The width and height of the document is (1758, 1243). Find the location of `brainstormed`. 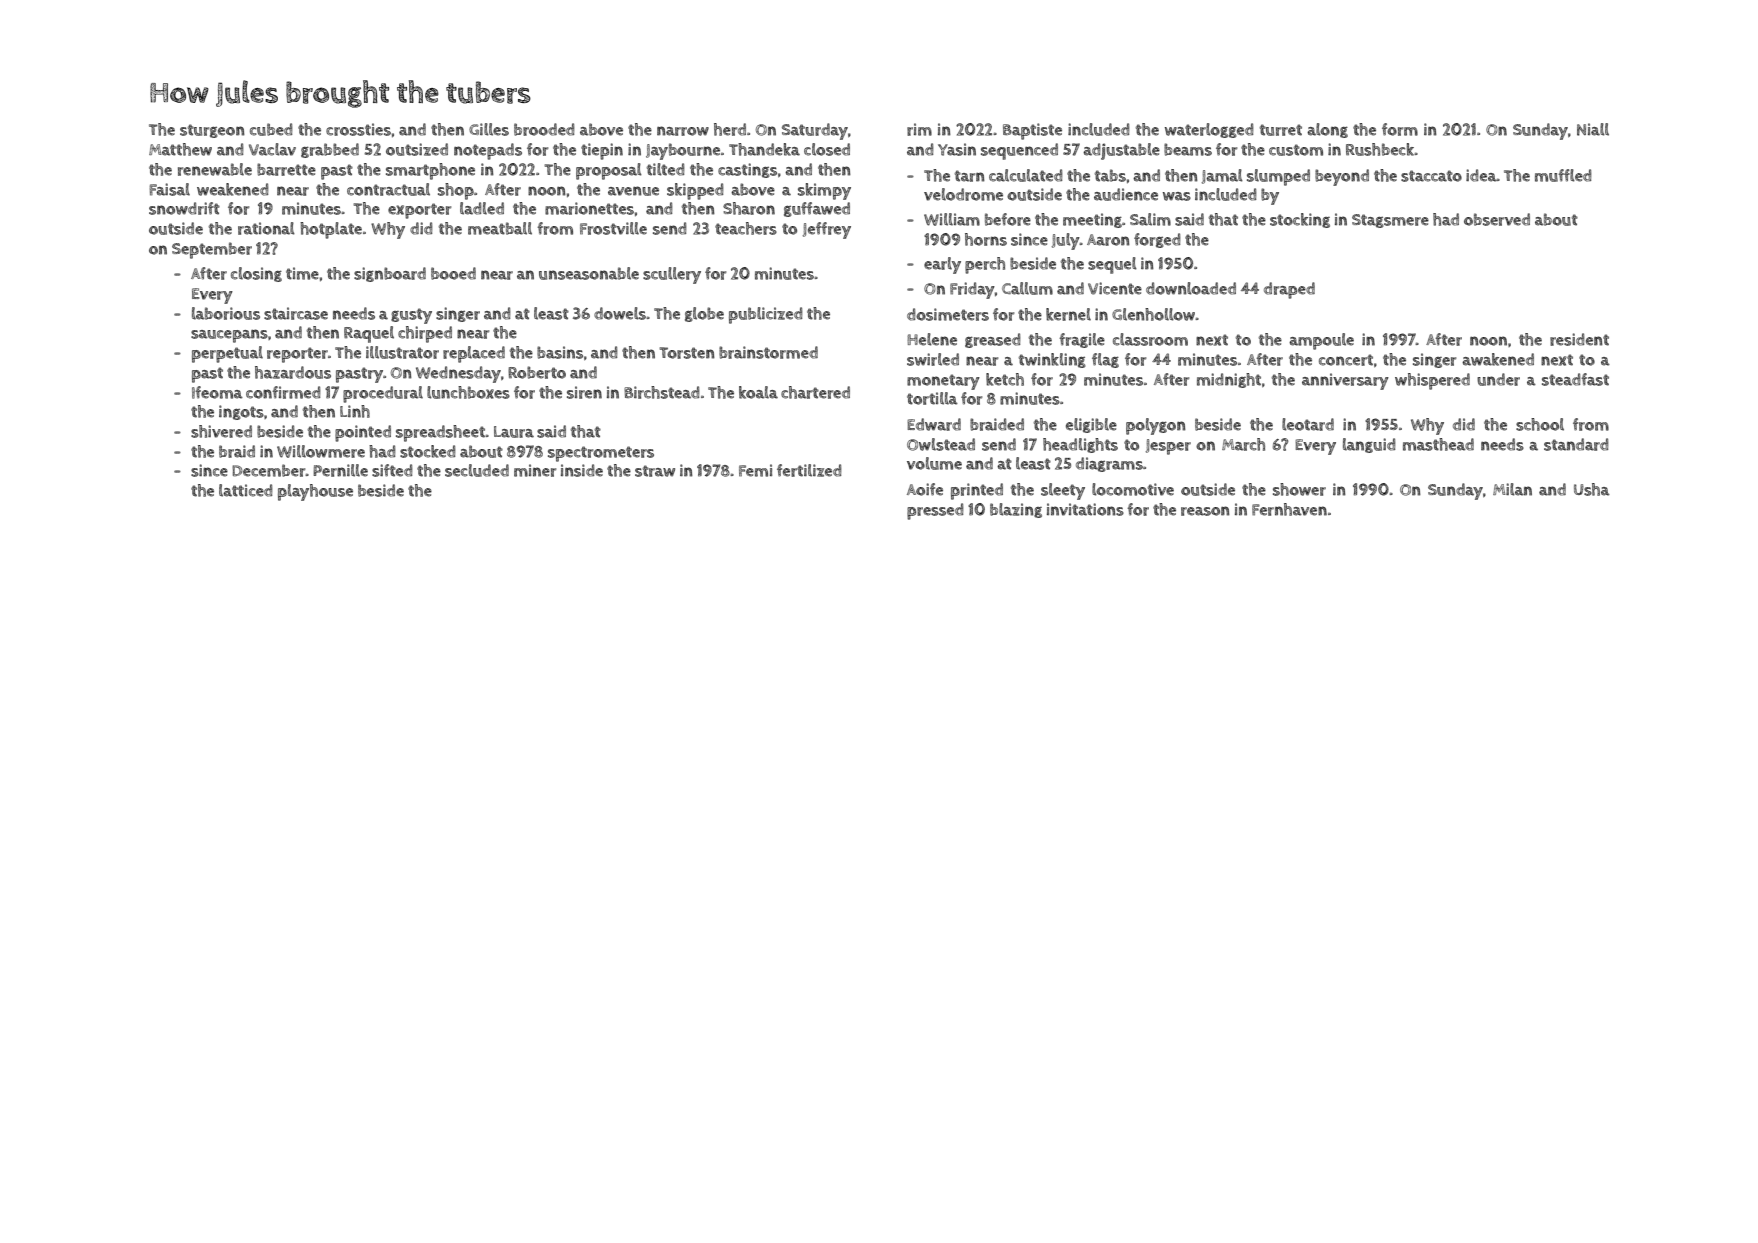

brainstormed is located at coordinates (768, 352).
